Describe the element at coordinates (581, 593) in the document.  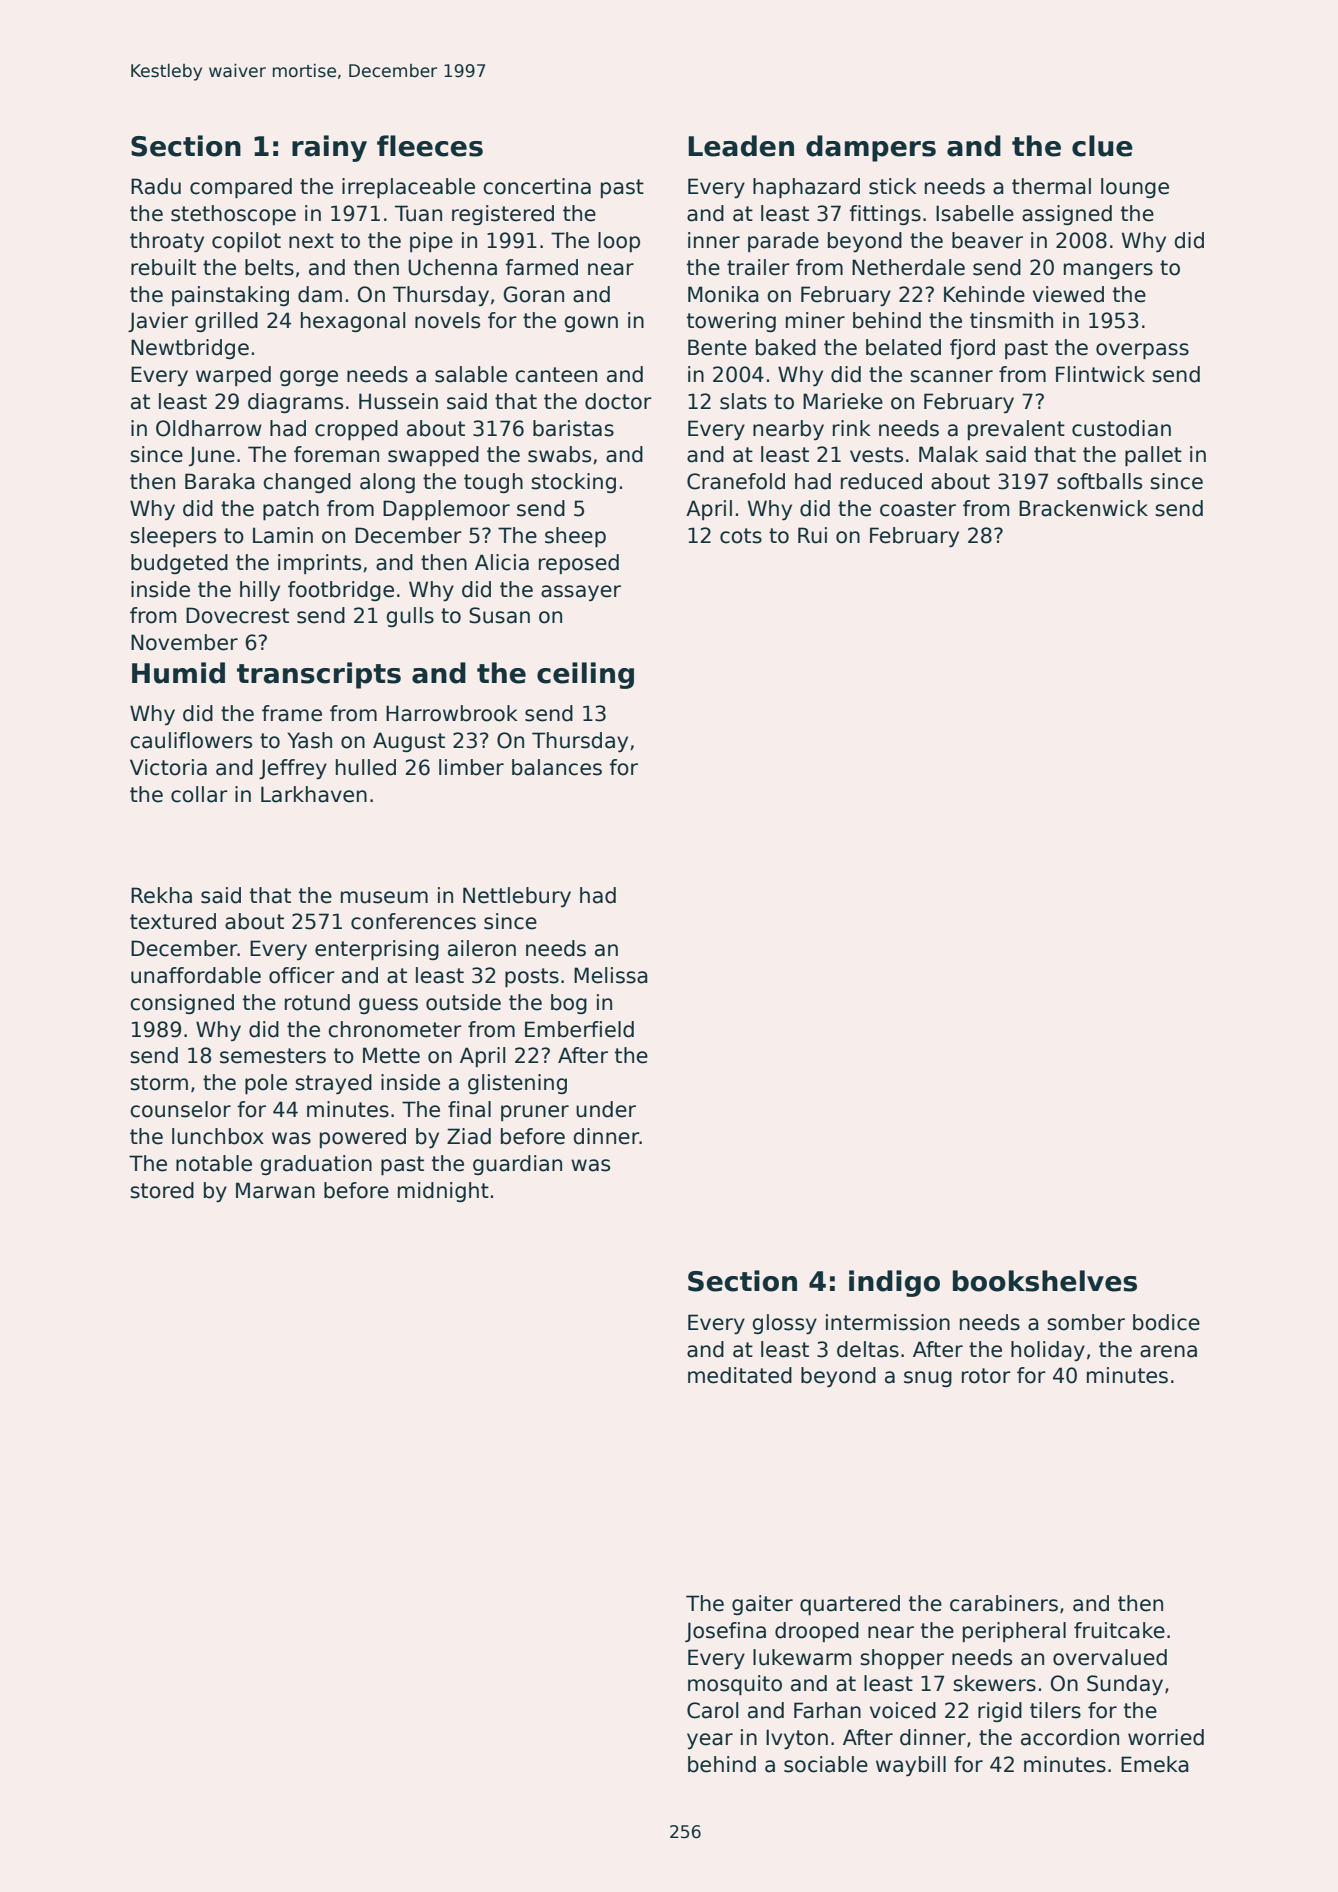
I see `assayer` at that location.
